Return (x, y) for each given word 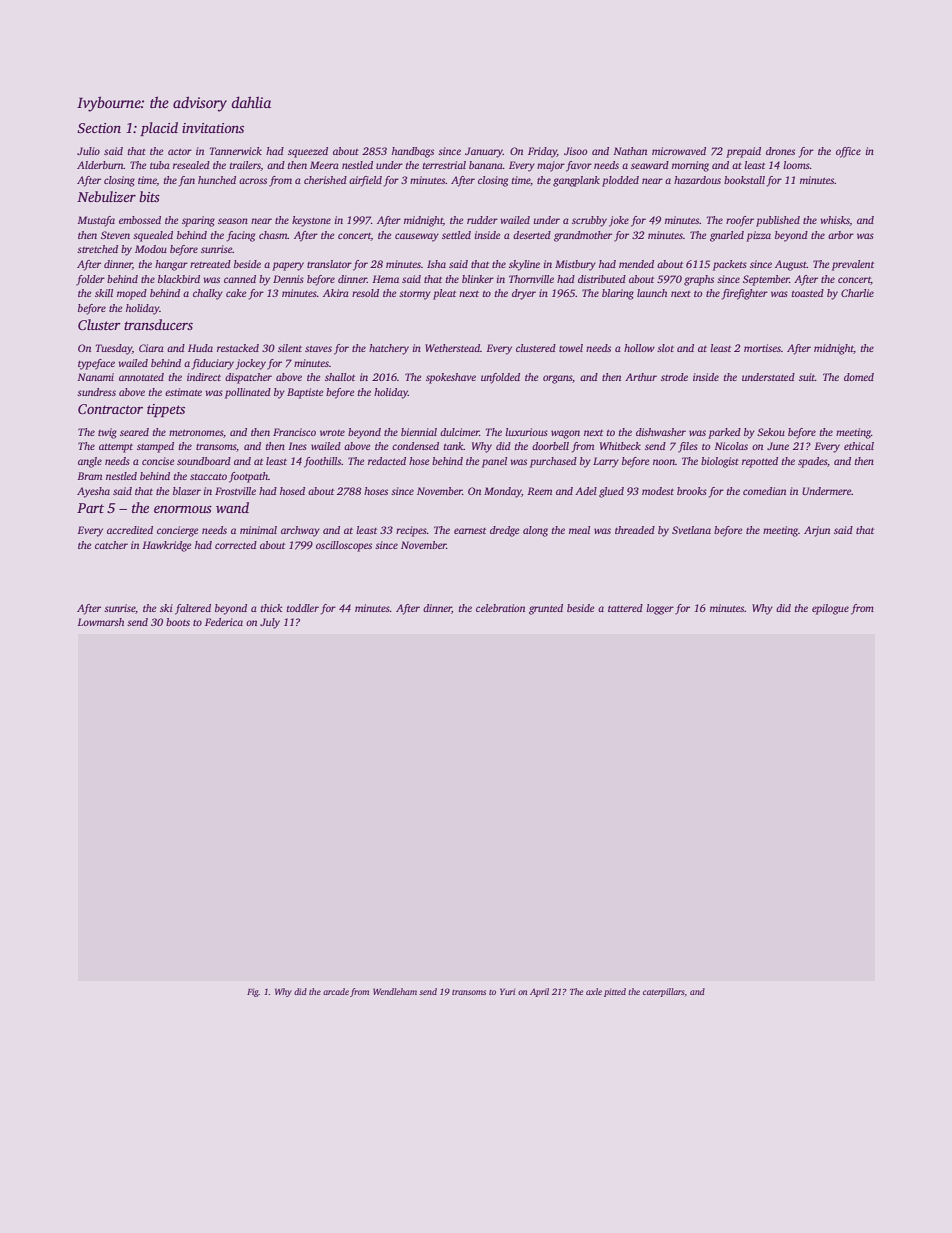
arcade (336, 991)
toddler (303, 608)
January (484, 152)
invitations (213, 128)
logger (660, 609)
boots (178, 622)
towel (571, 348)
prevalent (853, 265)
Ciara (151, 348)
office (848, 152)
